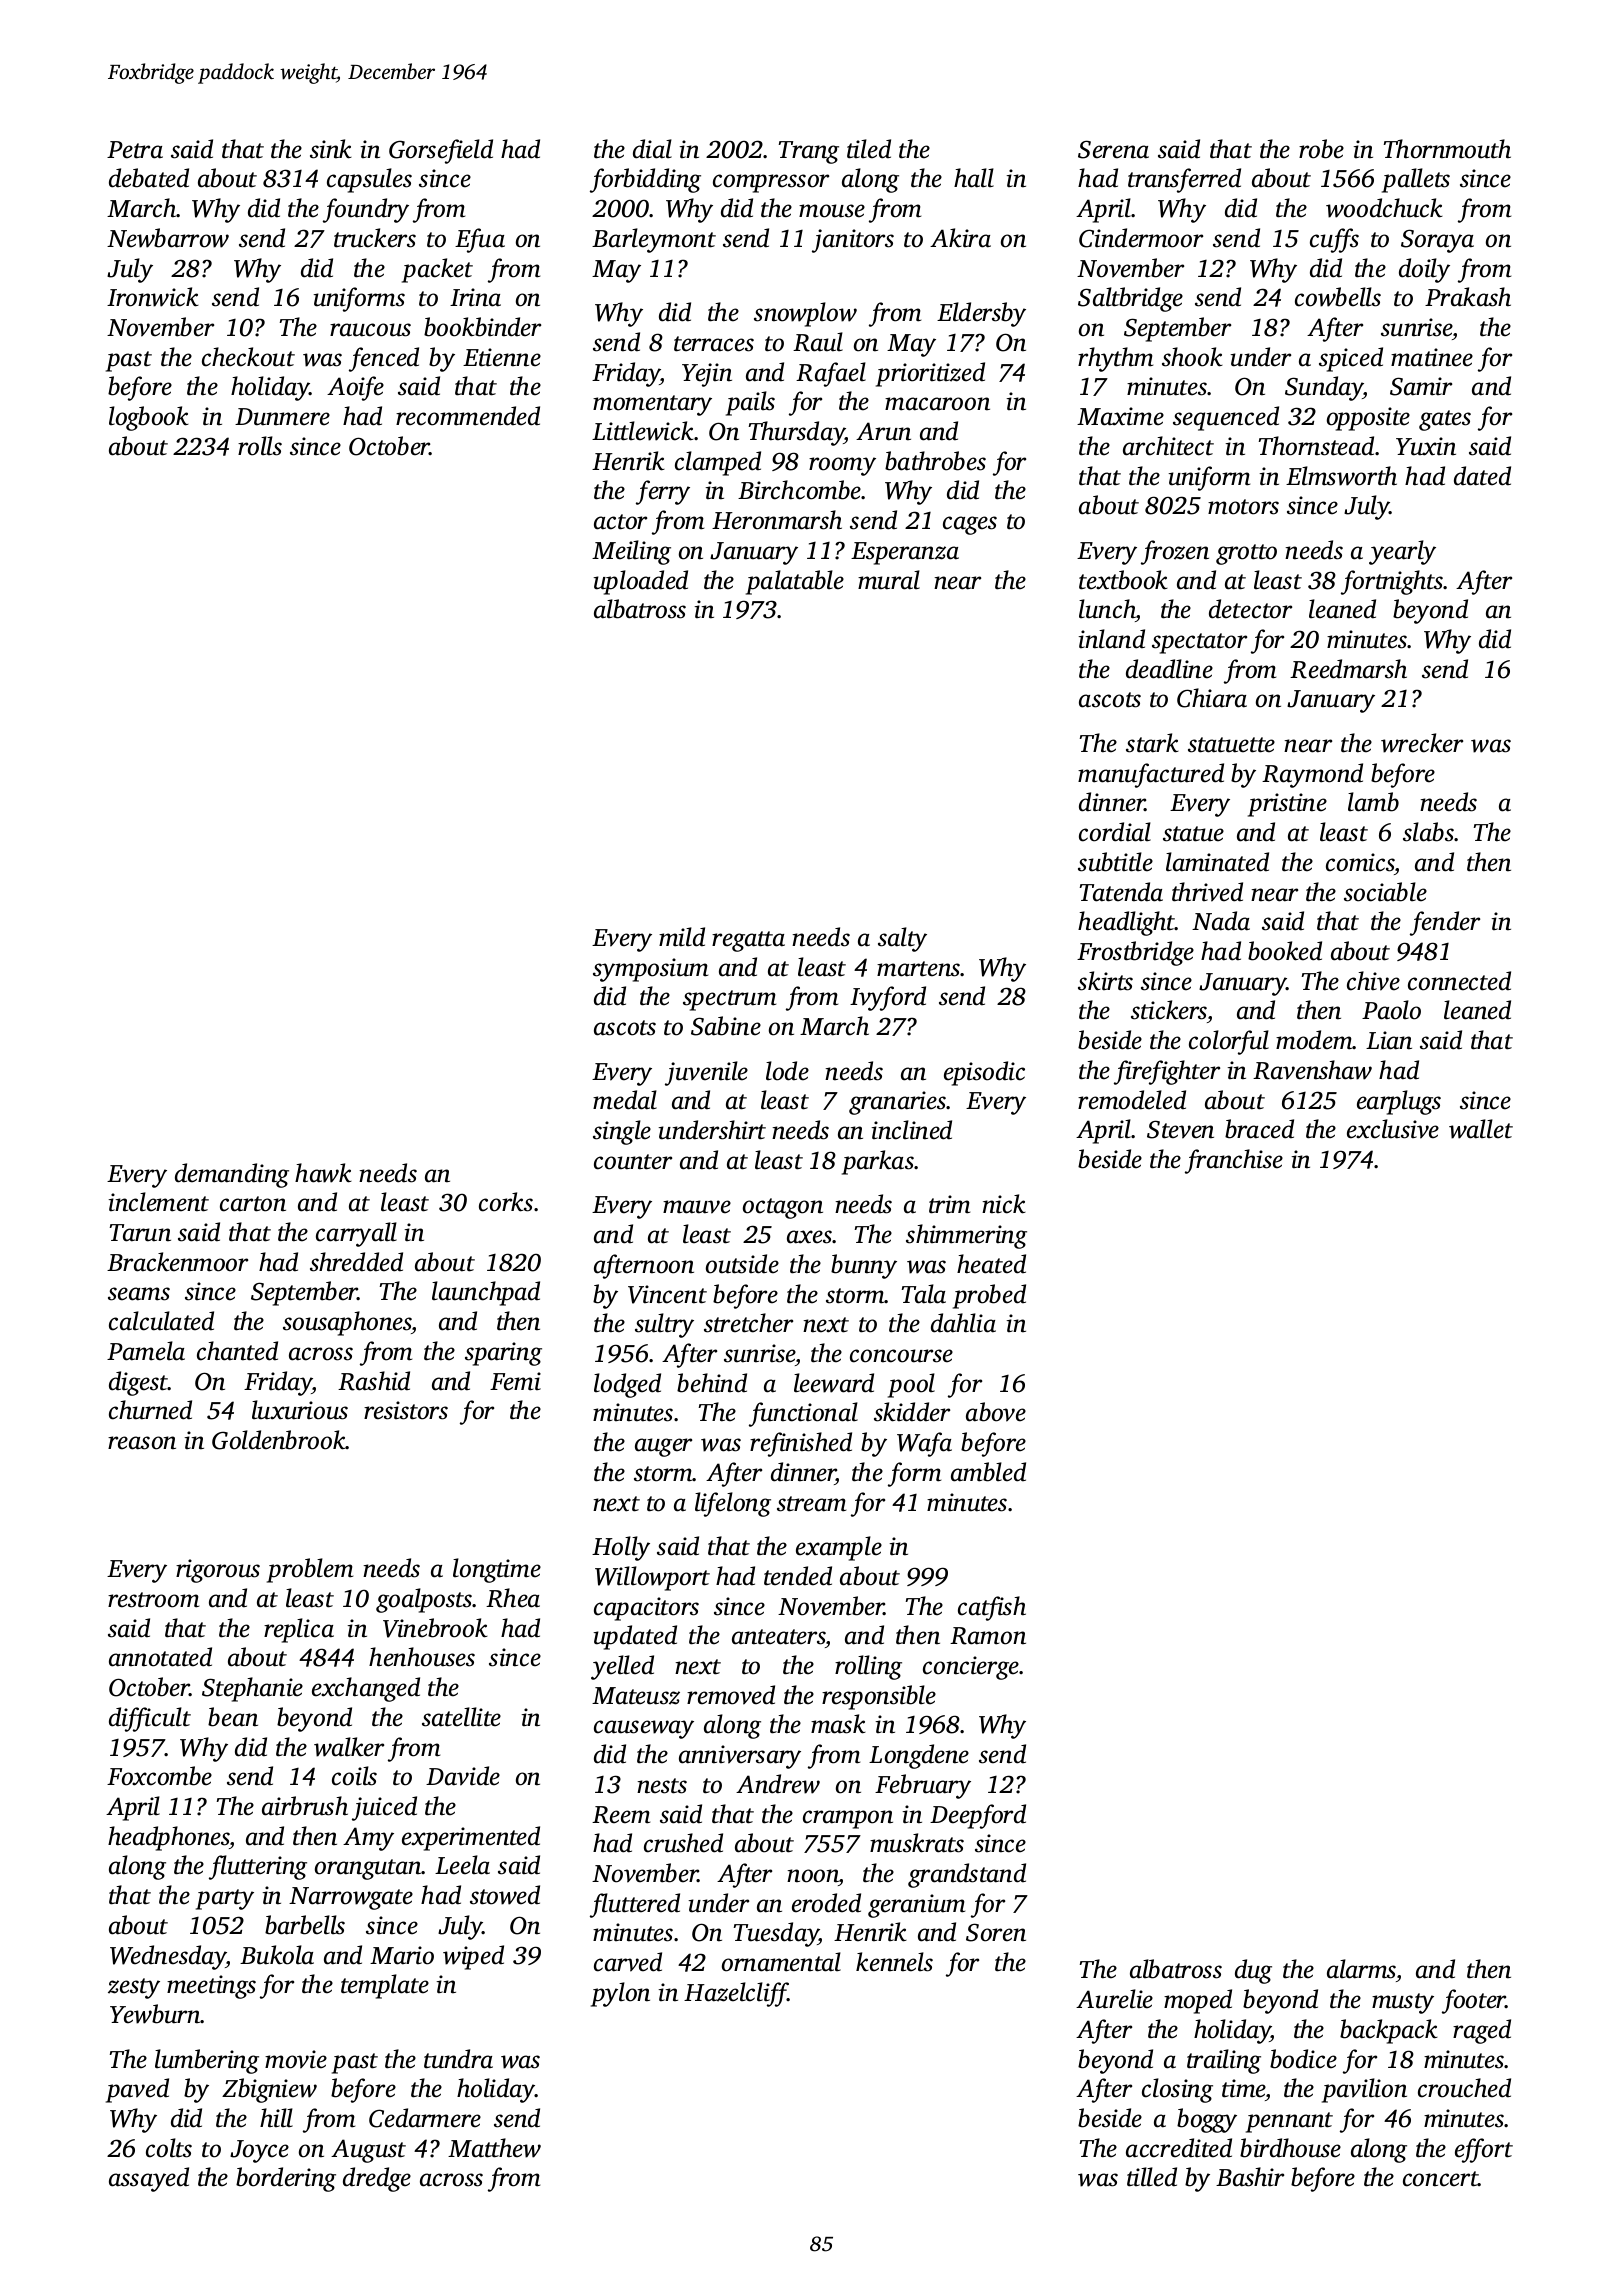 The width and height of the screenshot is (1620, 2292). What do you see at coordinates (736, 1994) in the screenshot?
I see `Hazelcliff` at bounding box center [736, 1994].
